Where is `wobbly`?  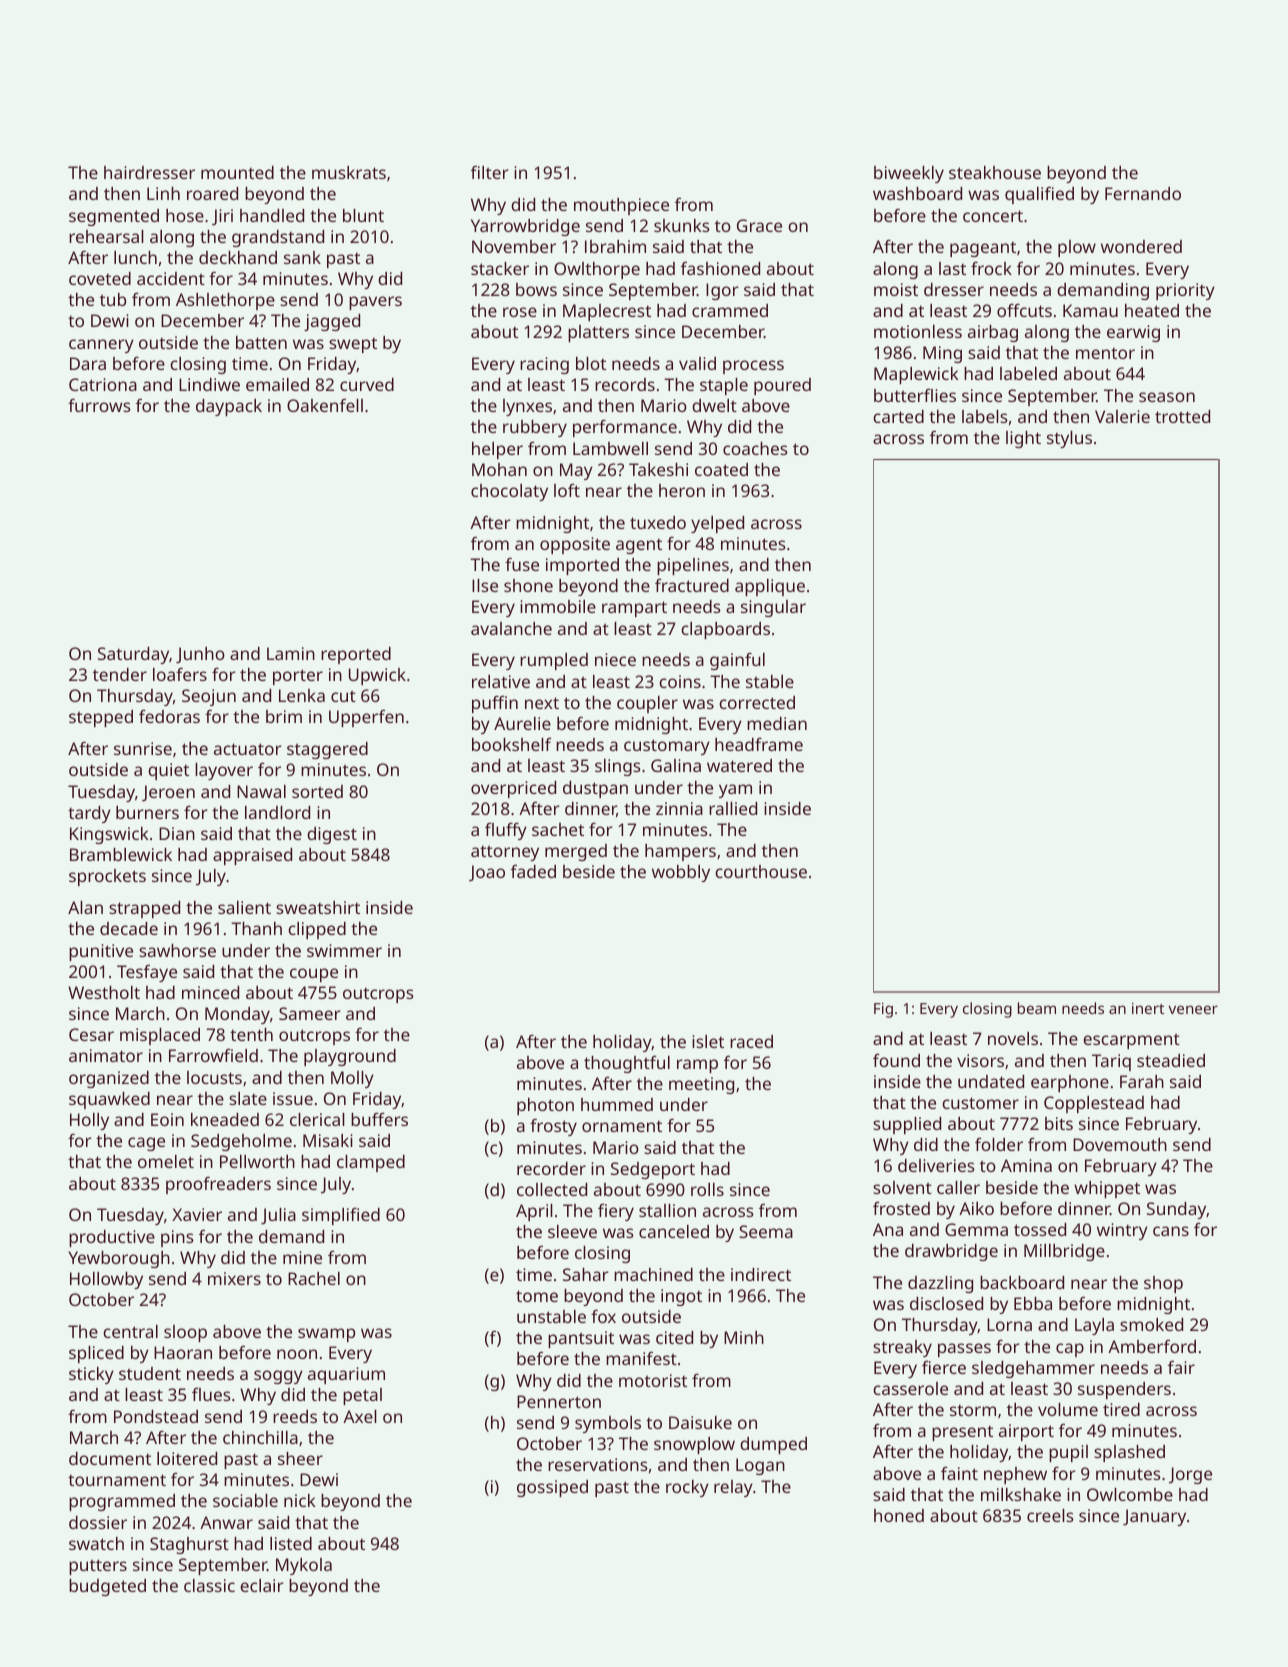
wobbly is located at coordinates (681, 873).
